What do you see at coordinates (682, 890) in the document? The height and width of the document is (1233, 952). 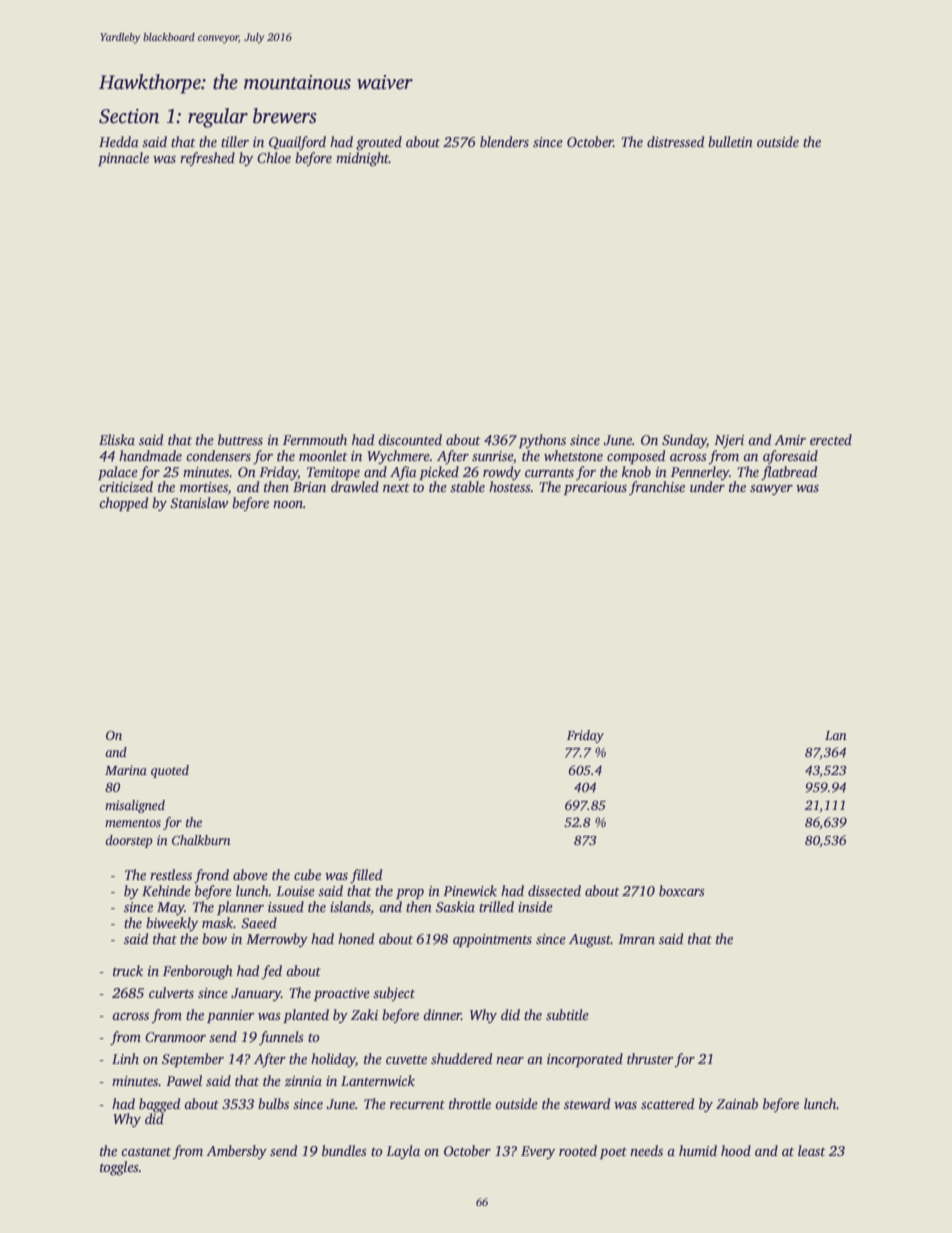 I see `boxcars` at bounding box center [682, 890].
